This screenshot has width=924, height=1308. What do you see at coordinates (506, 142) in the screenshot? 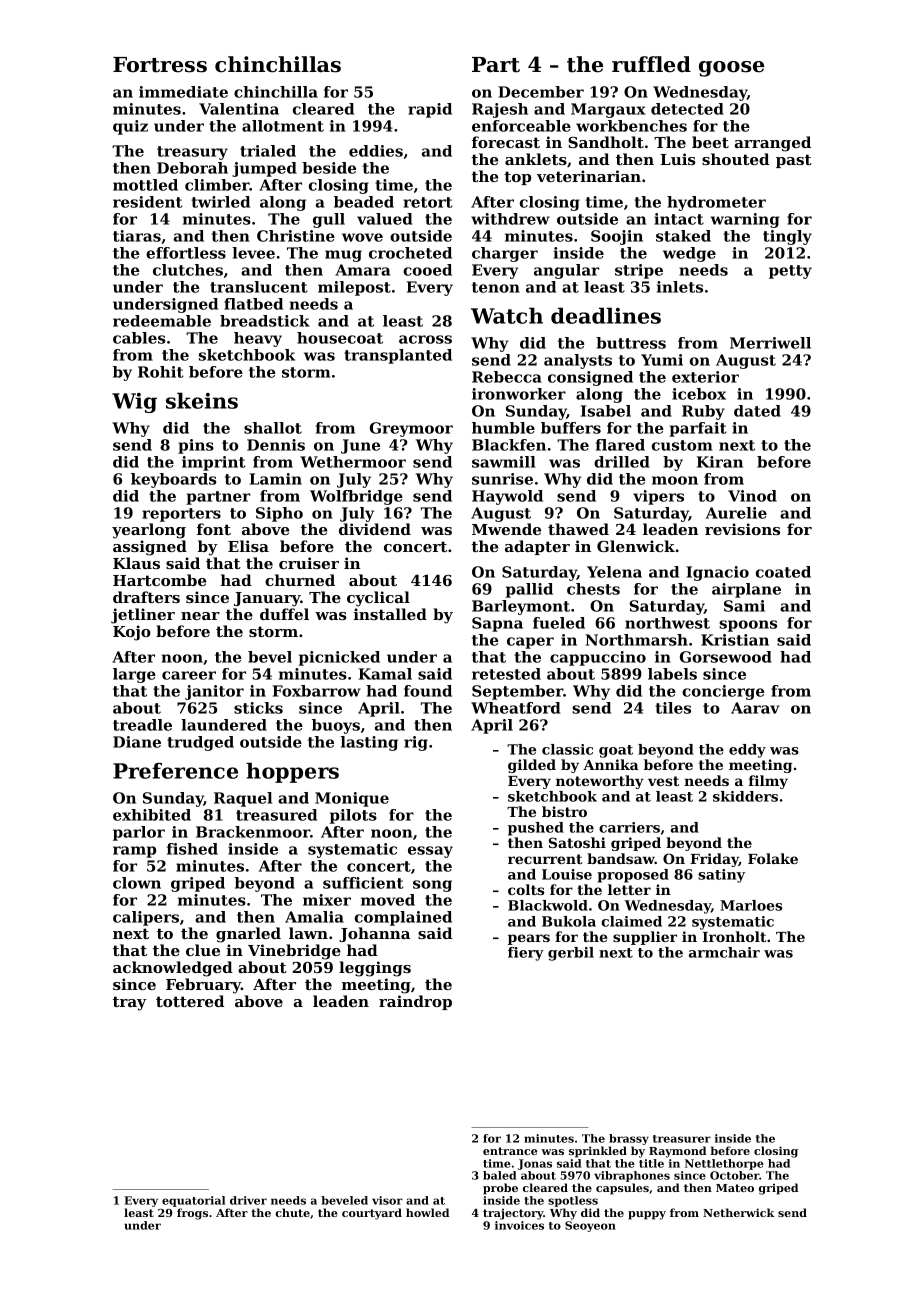
I see `forecast` at bounding box center [506, 142].
